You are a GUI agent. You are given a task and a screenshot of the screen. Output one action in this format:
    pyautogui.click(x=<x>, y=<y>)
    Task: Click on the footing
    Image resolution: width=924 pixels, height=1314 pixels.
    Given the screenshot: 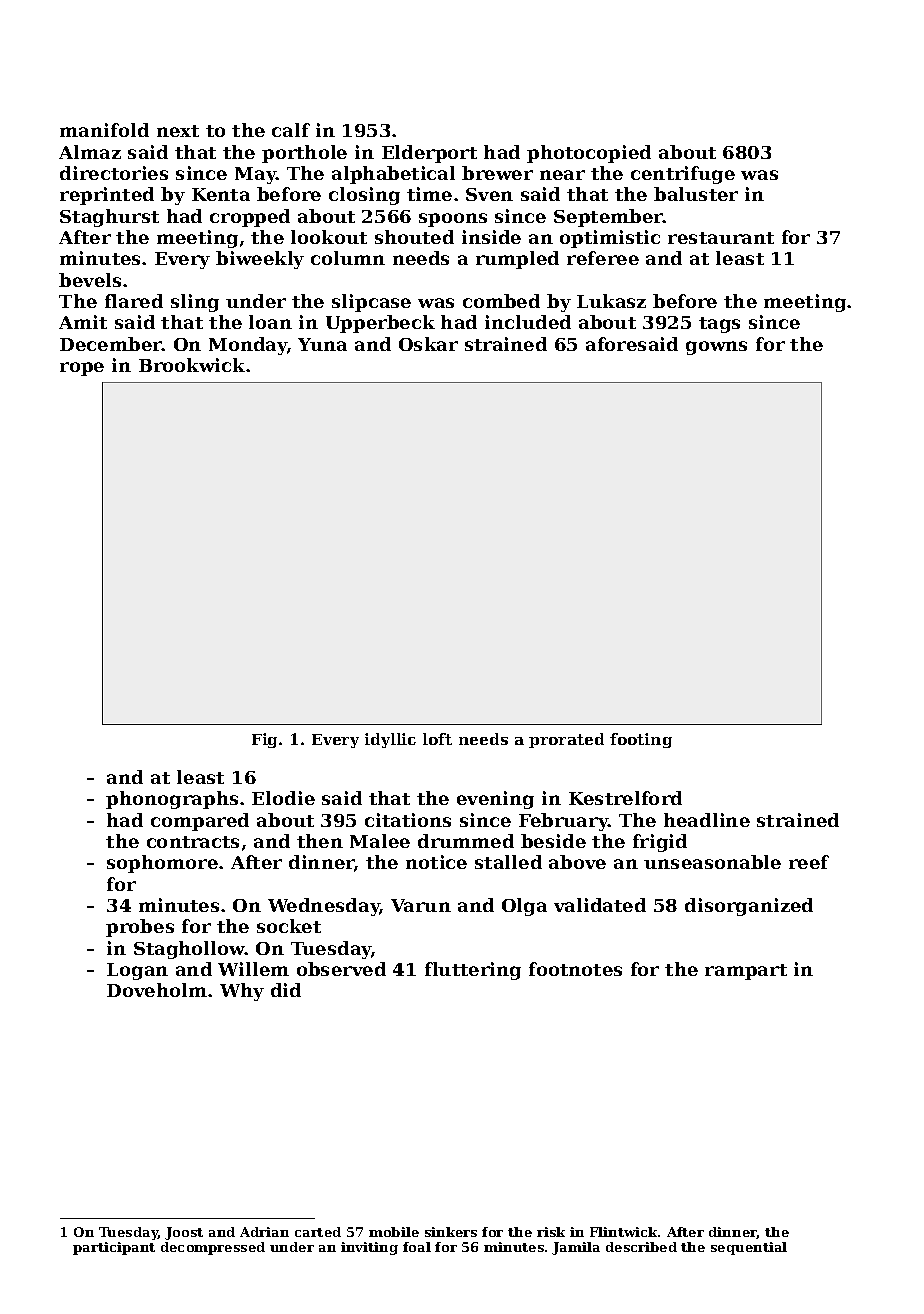 What is the action you would take?
    pyautogui.click(x=641, y=740)
